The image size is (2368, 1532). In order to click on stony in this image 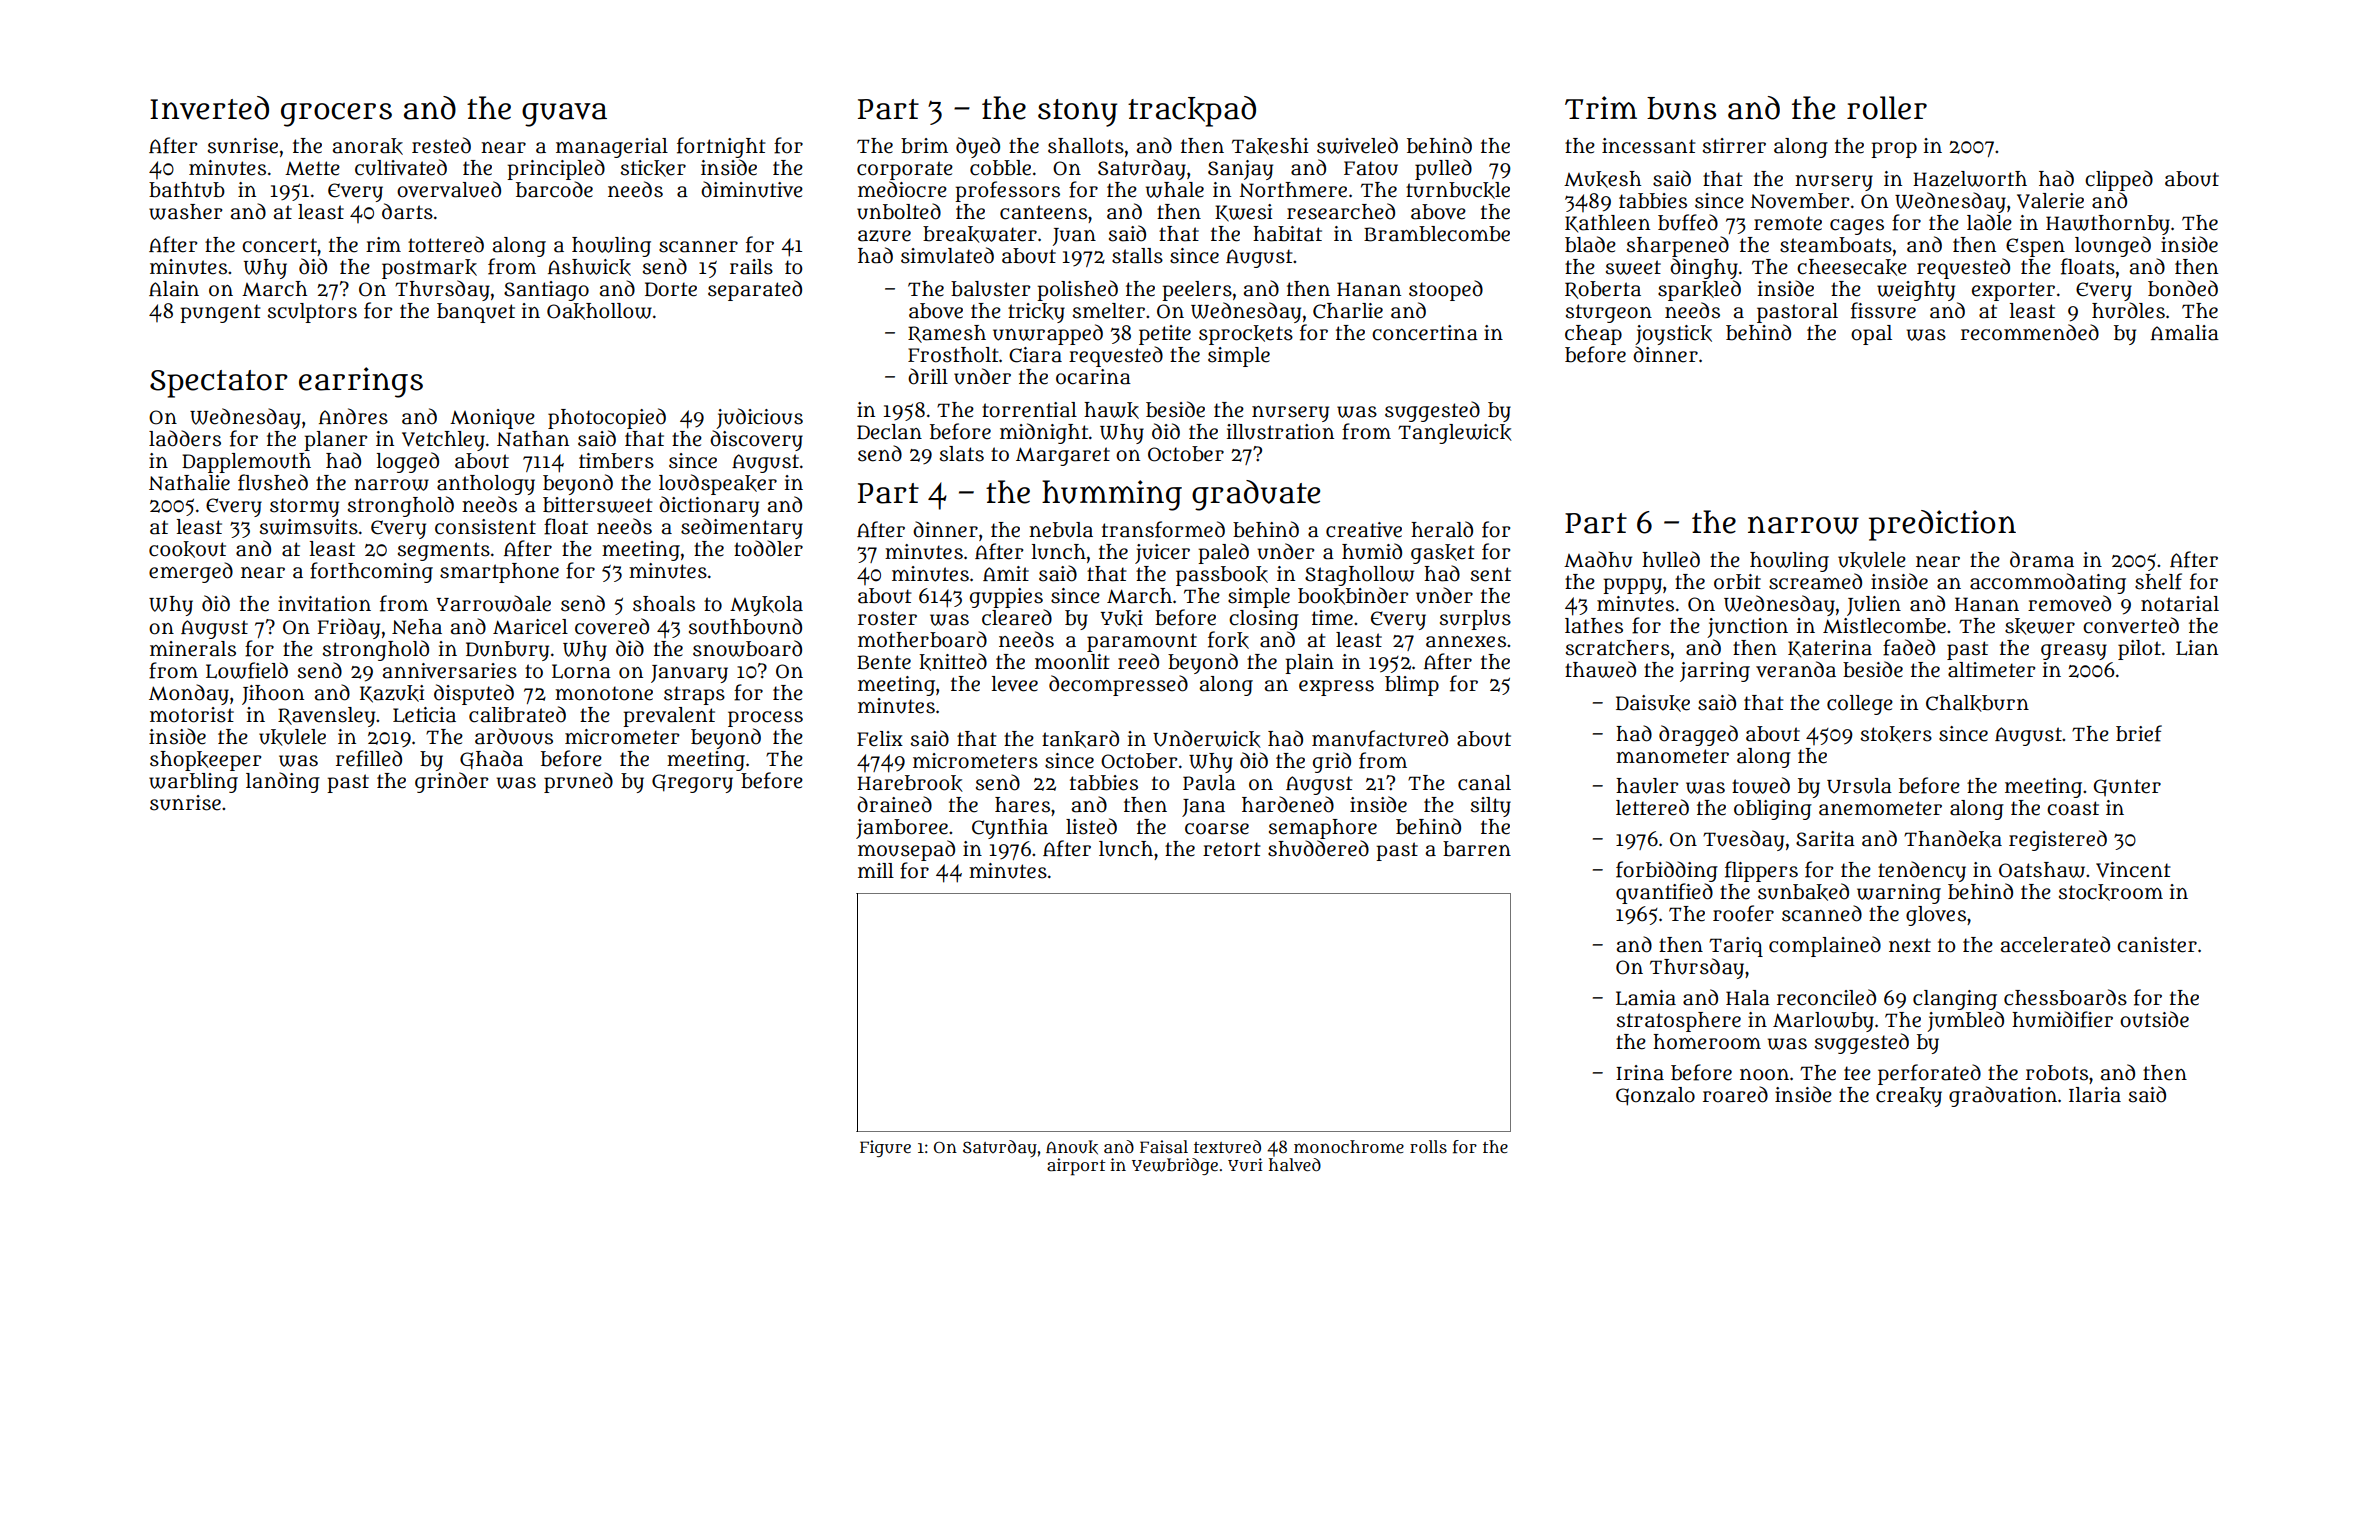, I will do `click(1077, 113)`.
